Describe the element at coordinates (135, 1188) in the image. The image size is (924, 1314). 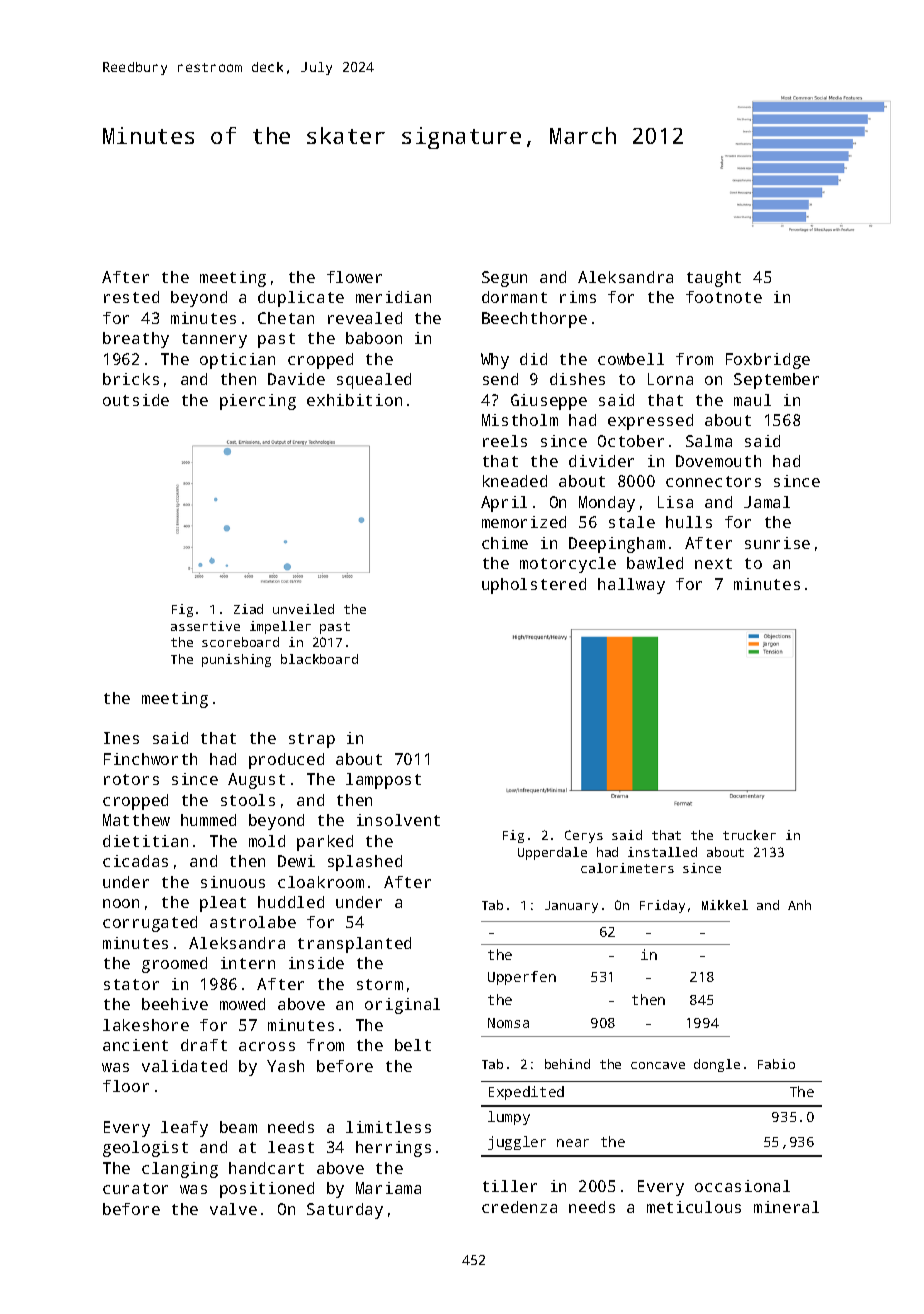
I see `curator` at that location.
